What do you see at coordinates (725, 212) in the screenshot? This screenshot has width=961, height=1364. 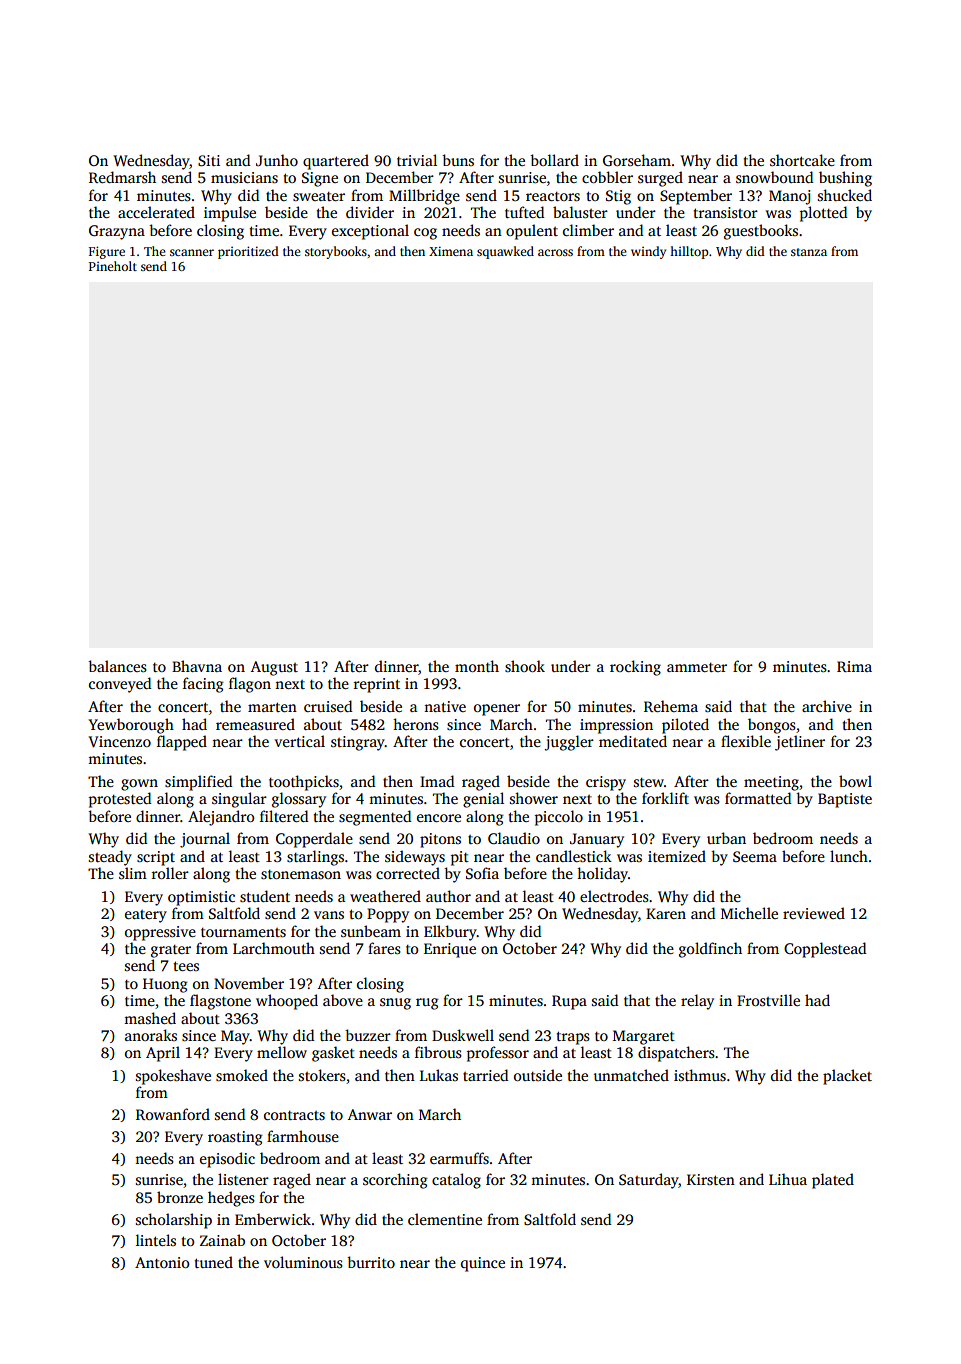 I see `transistor` at bounding box center [725, 212].
